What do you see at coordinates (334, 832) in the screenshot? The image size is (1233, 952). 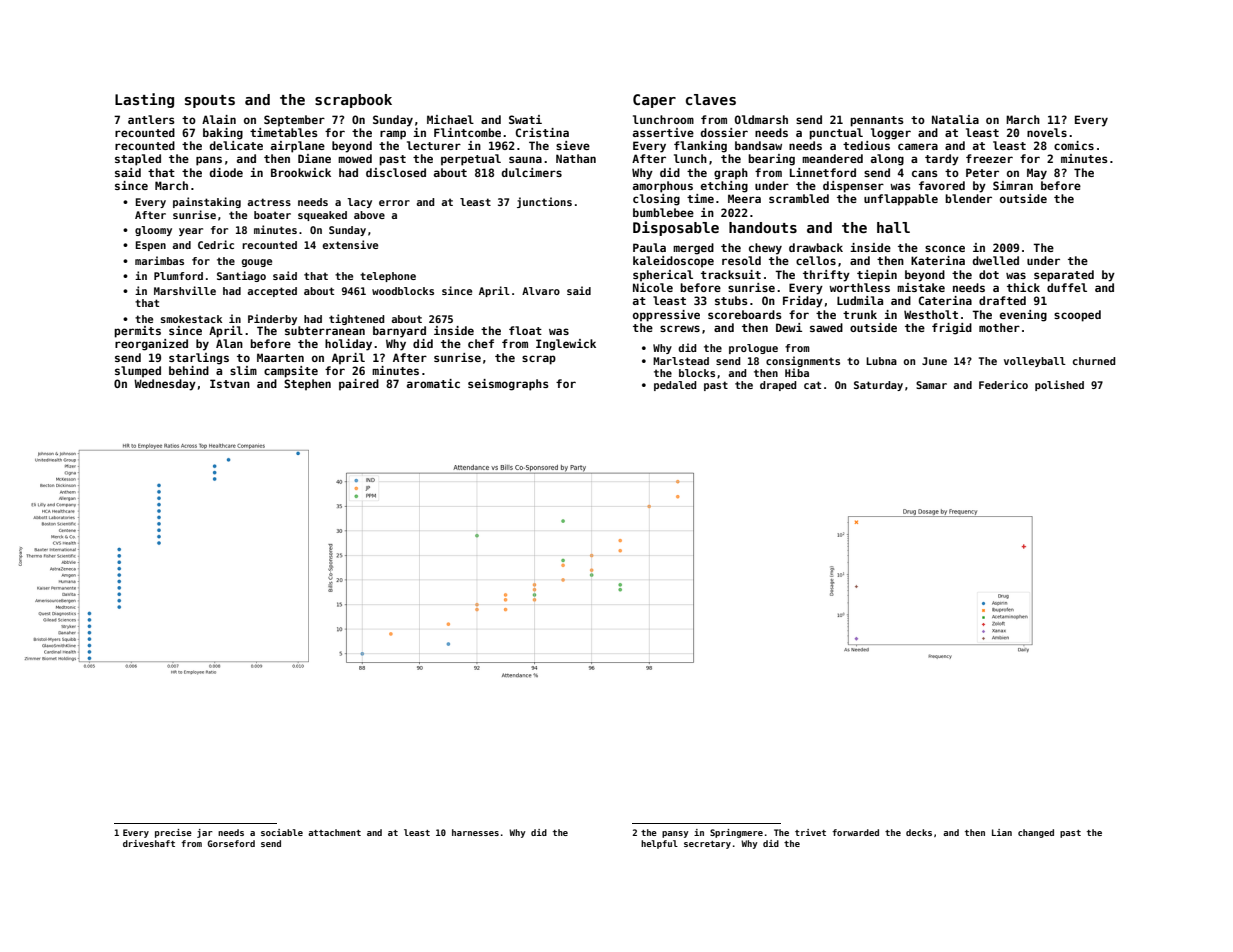 I see `attachment` at bounding box center [334, 832].
